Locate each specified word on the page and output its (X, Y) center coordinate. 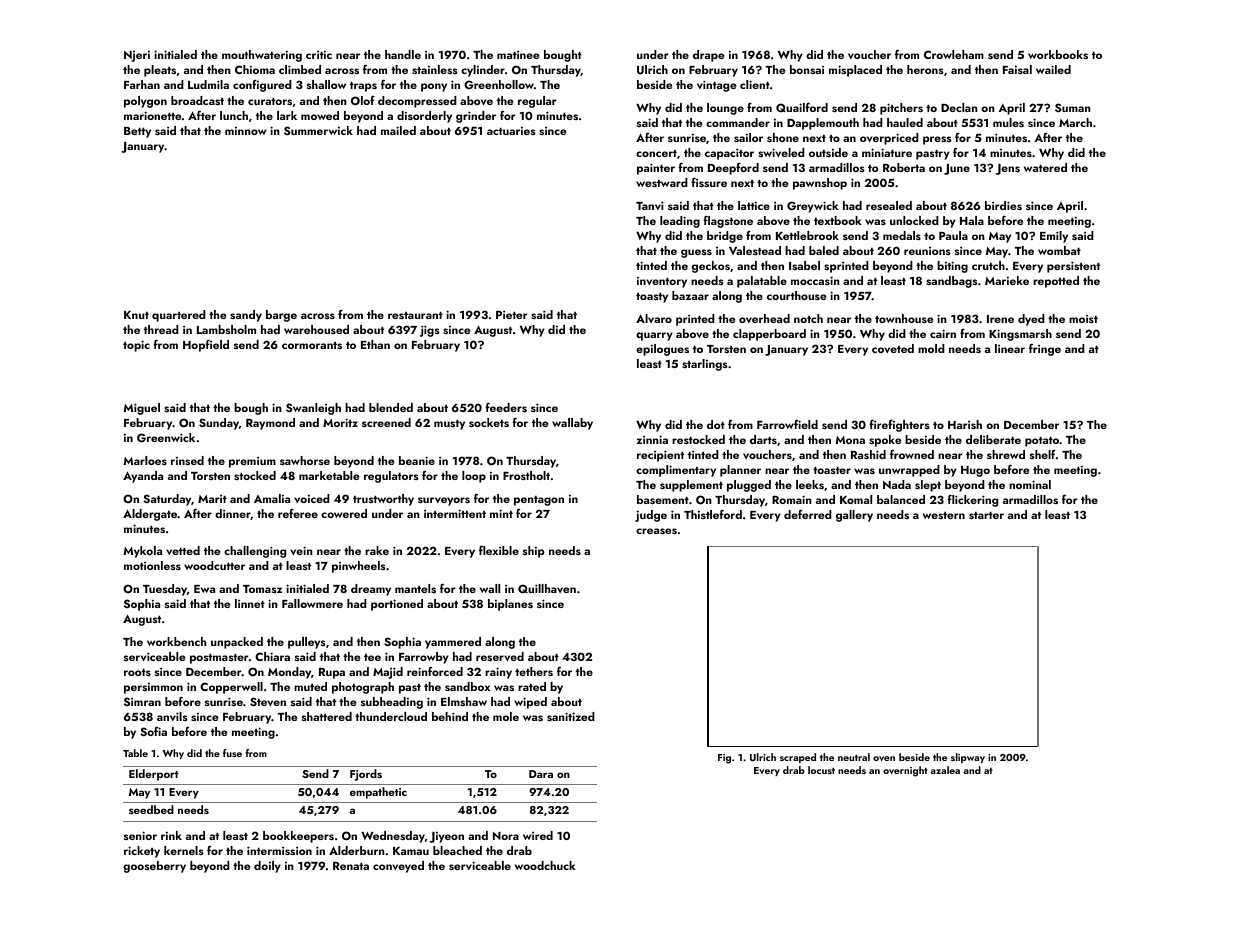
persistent (1073, 267)
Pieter (511, 315)
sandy (246, 316)
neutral (854, 757)
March (1075, 122)
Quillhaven (547, 588)
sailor (748, 137)
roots (137, 672)
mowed (320, 115)
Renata (351, 866)
